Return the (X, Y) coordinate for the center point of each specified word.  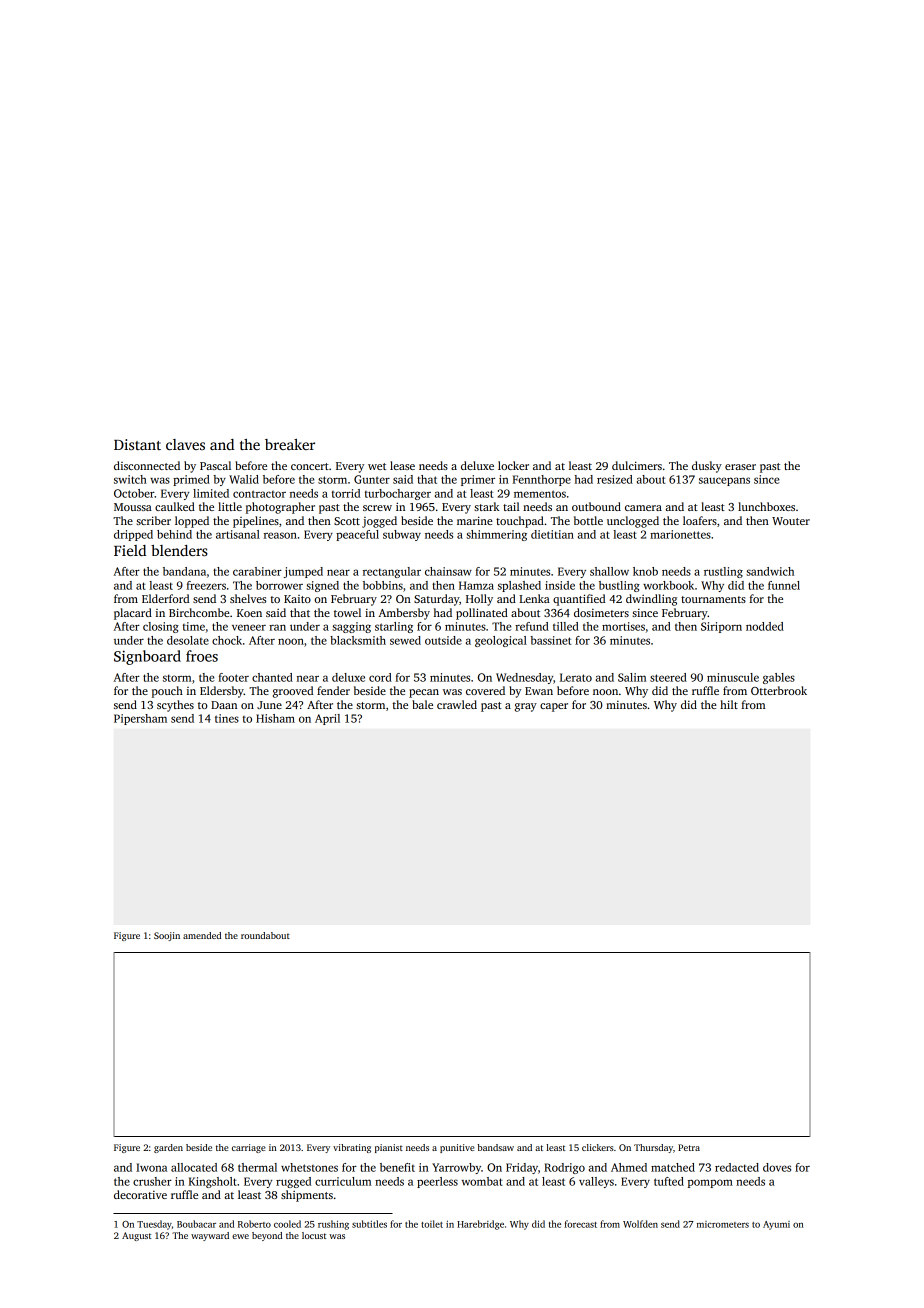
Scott (347, 521)
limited (211, 493)
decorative (140, 1194)
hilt (729, 704)
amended (202, 935)
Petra (689, 1147)
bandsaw (496, 1147)
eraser (740, 467)
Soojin (167, 936)
